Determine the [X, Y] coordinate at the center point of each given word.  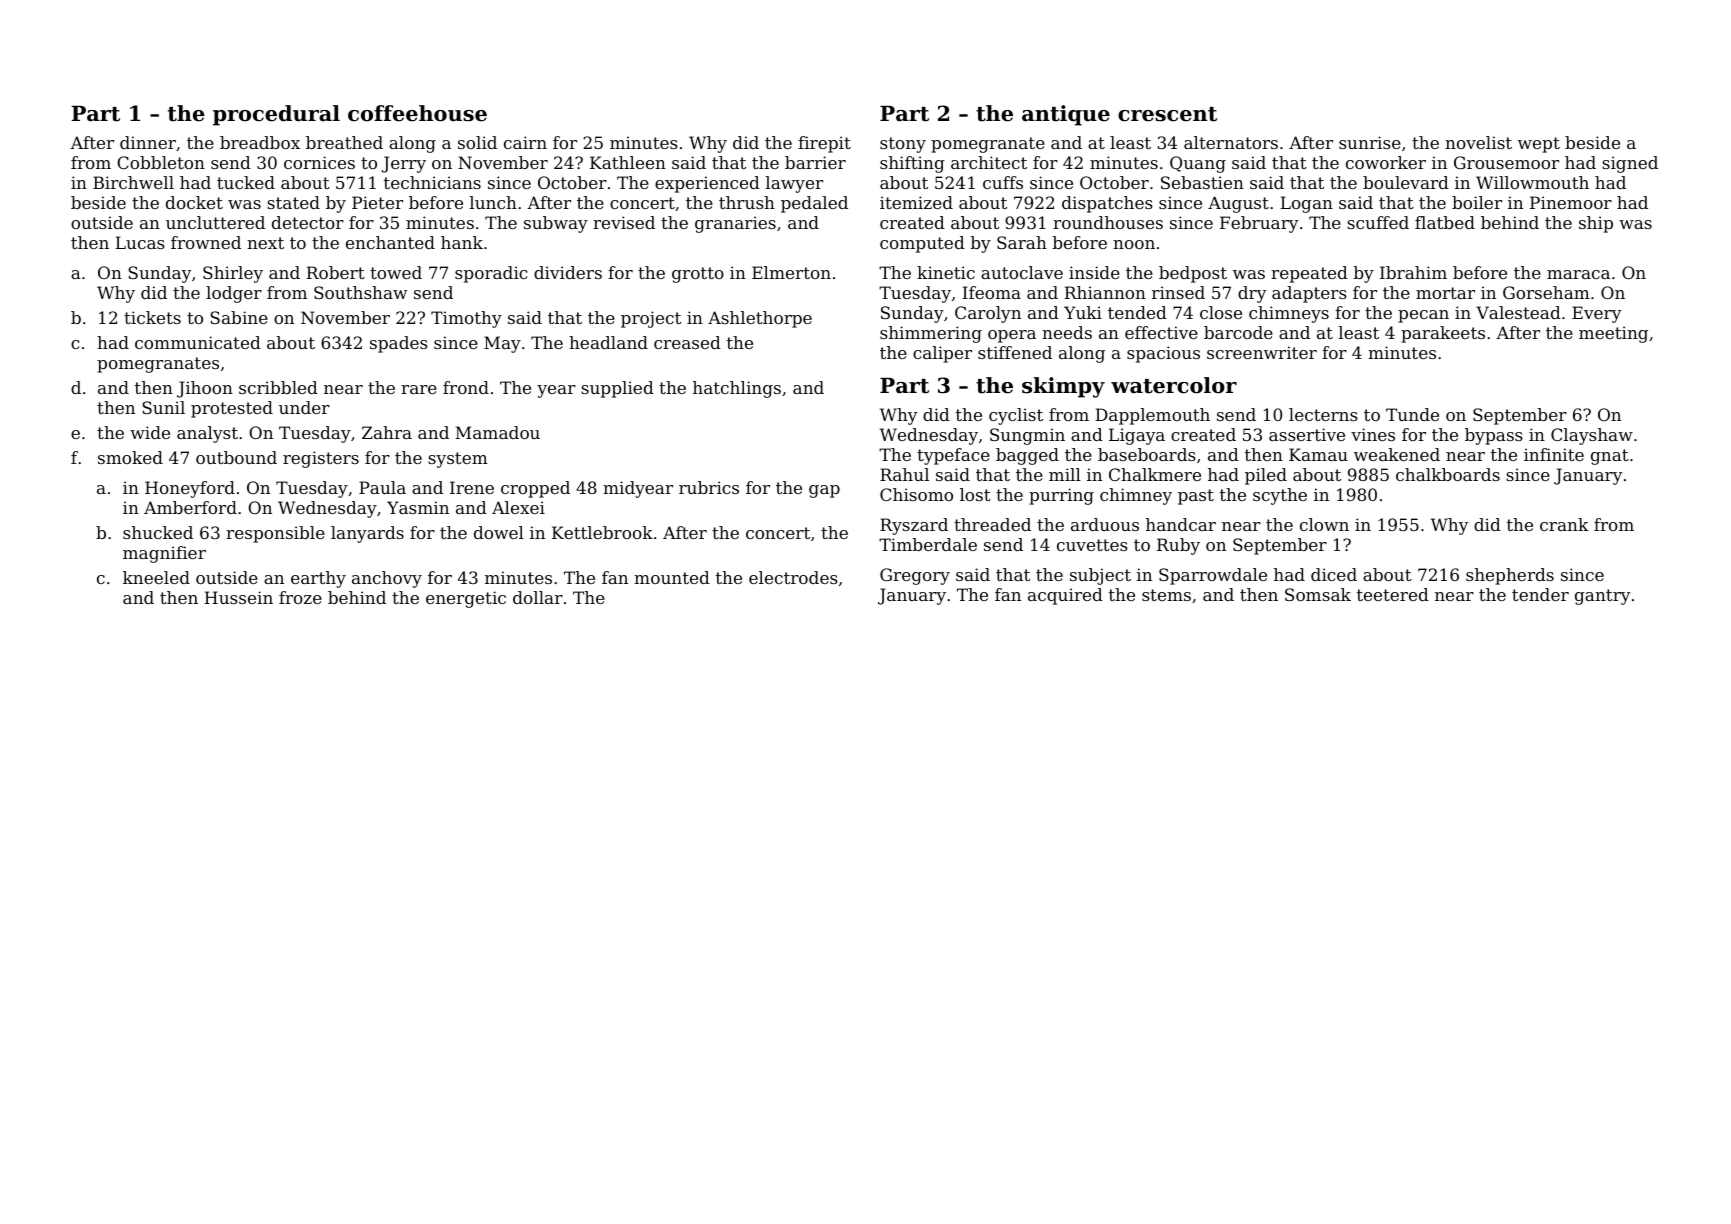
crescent [1167, 114]
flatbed [1445, 222]
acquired [1065, 596]
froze [300, 597]
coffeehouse [417, 113]
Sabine [239, 317]
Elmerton [791, 272]
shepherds [1510, 576]
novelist [1478, 142]
